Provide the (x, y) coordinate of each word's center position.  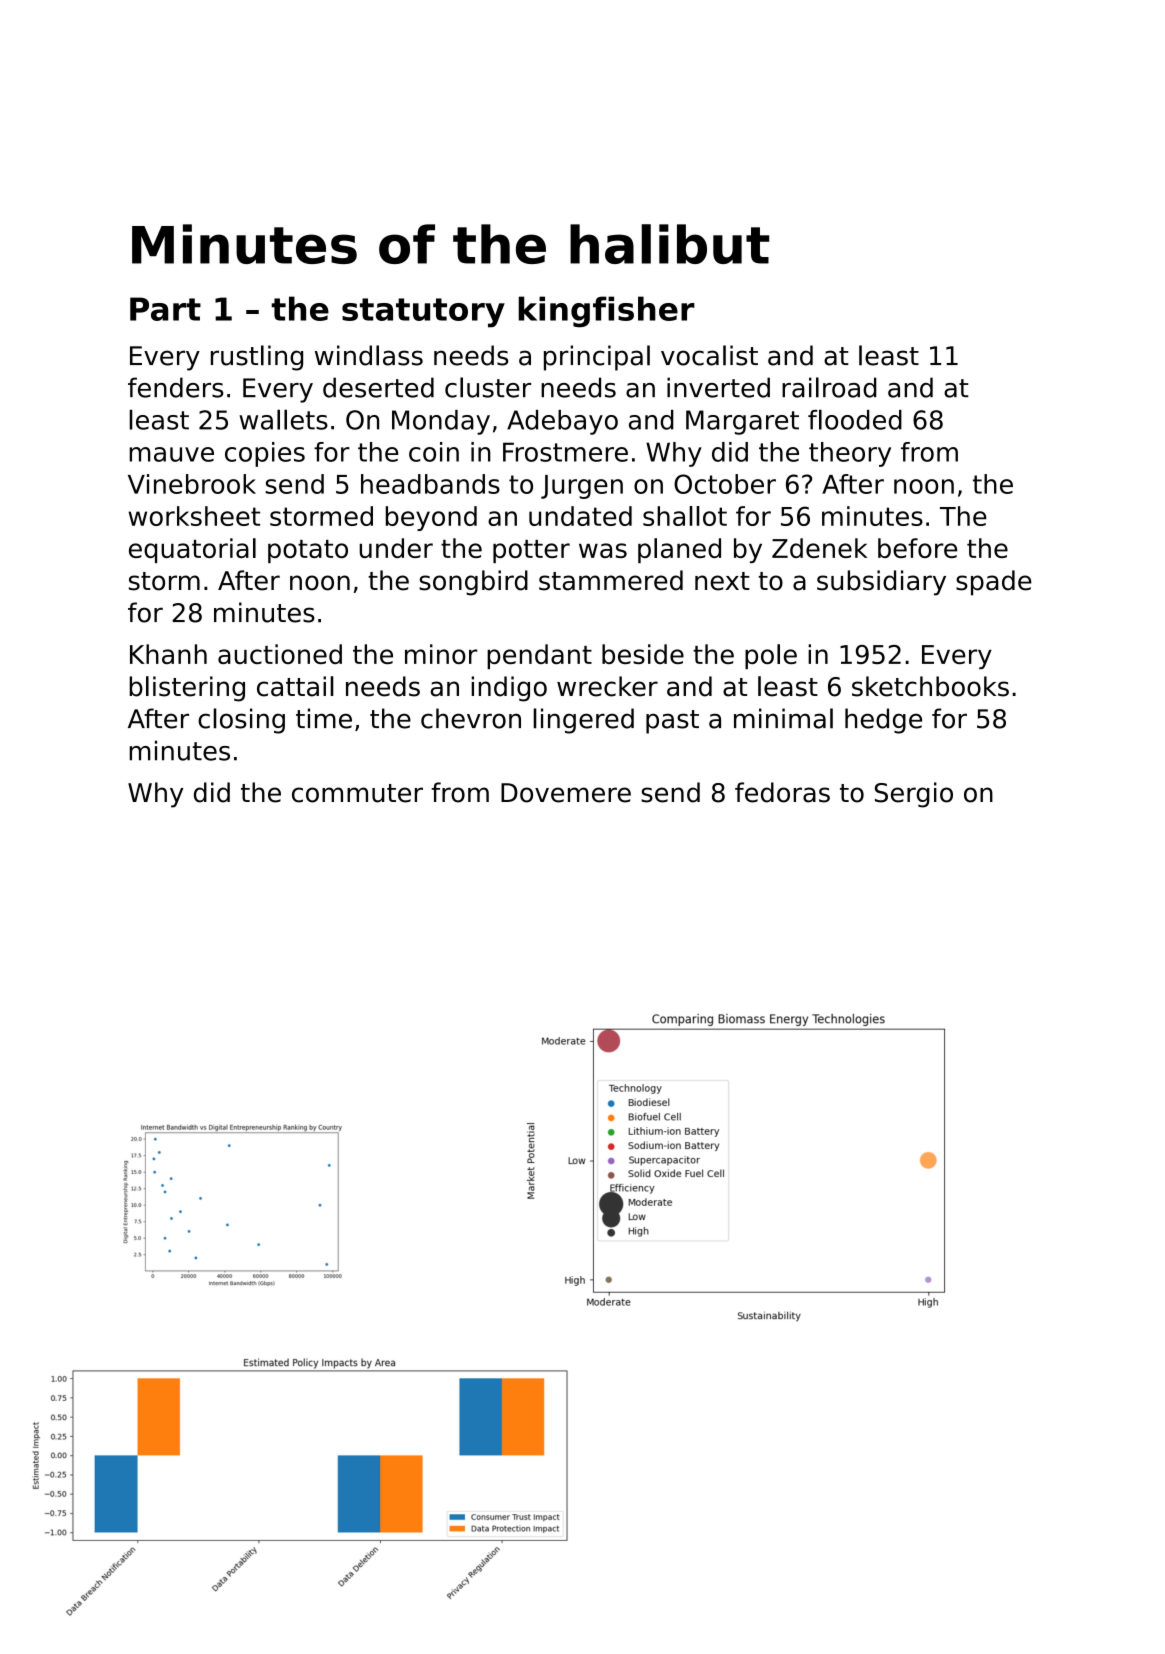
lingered (583, 721)
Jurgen (582, 487)
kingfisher (606, 312)
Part (165, 309)
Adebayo (562, 422)
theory (850, 454)
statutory (423, 313)
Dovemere (566, 793)
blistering (187, 689)
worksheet (194, 516)
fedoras (782, 792)
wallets (283, 419)
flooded (855, 419)
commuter (357, 793)
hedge (883, 721)
